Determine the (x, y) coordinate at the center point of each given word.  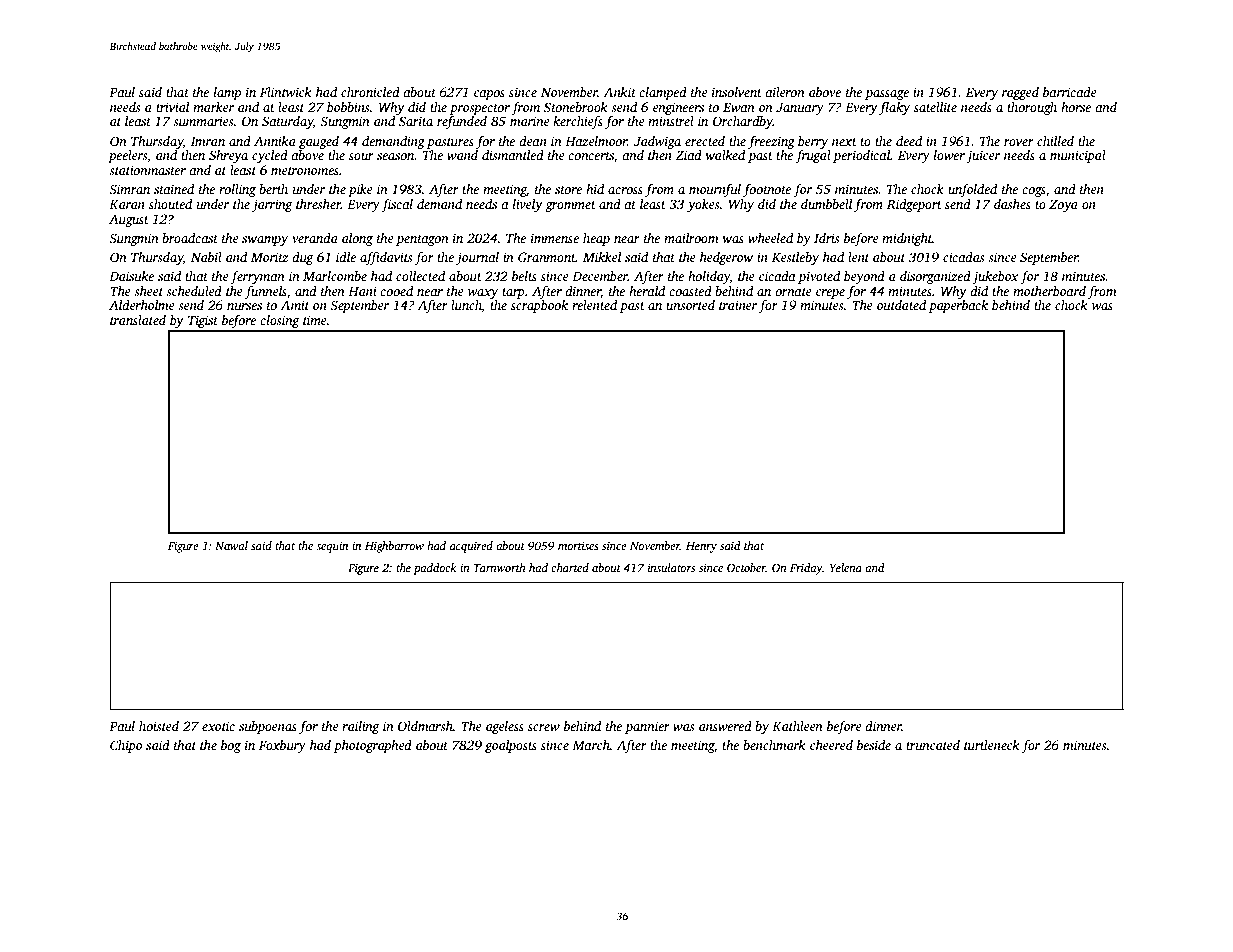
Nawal (231, 545)
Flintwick (286, 92)
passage (887, 95)
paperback (958, 306)
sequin (332, 547)
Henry (701, 547)
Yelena (846, 567)
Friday (806, 569)
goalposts (511, 746)
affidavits (386, 258)
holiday (709, 277)
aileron (785, 92)
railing (360, 727)
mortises (578, 545)
